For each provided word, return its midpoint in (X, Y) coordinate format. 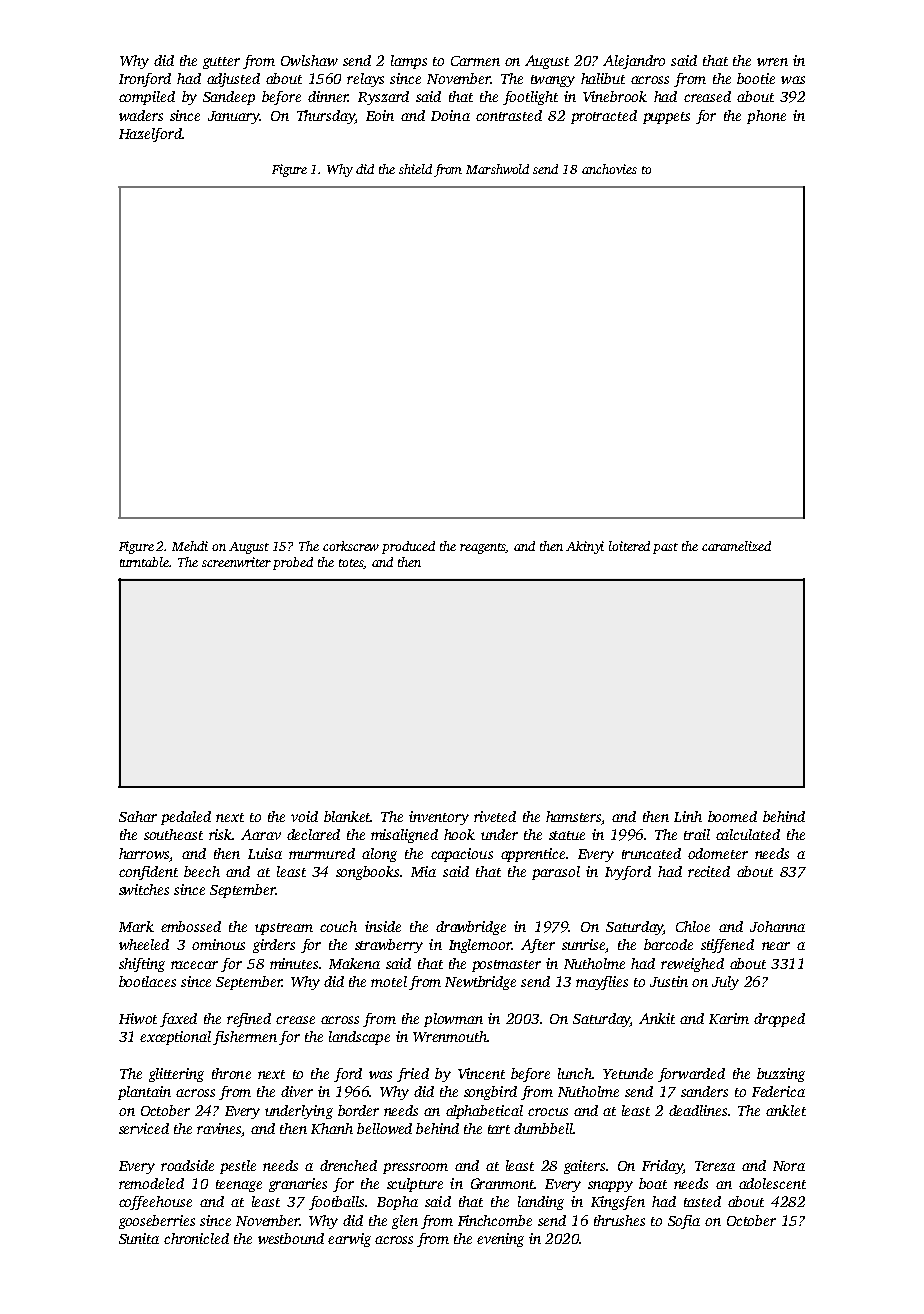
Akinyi (585, 547)
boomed (732, 816)
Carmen (475, 61)
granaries (298, 1185)
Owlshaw (309, 60)
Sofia (684, 1222)
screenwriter (236, 562)
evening (500, 1240)
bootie (756, 78)
